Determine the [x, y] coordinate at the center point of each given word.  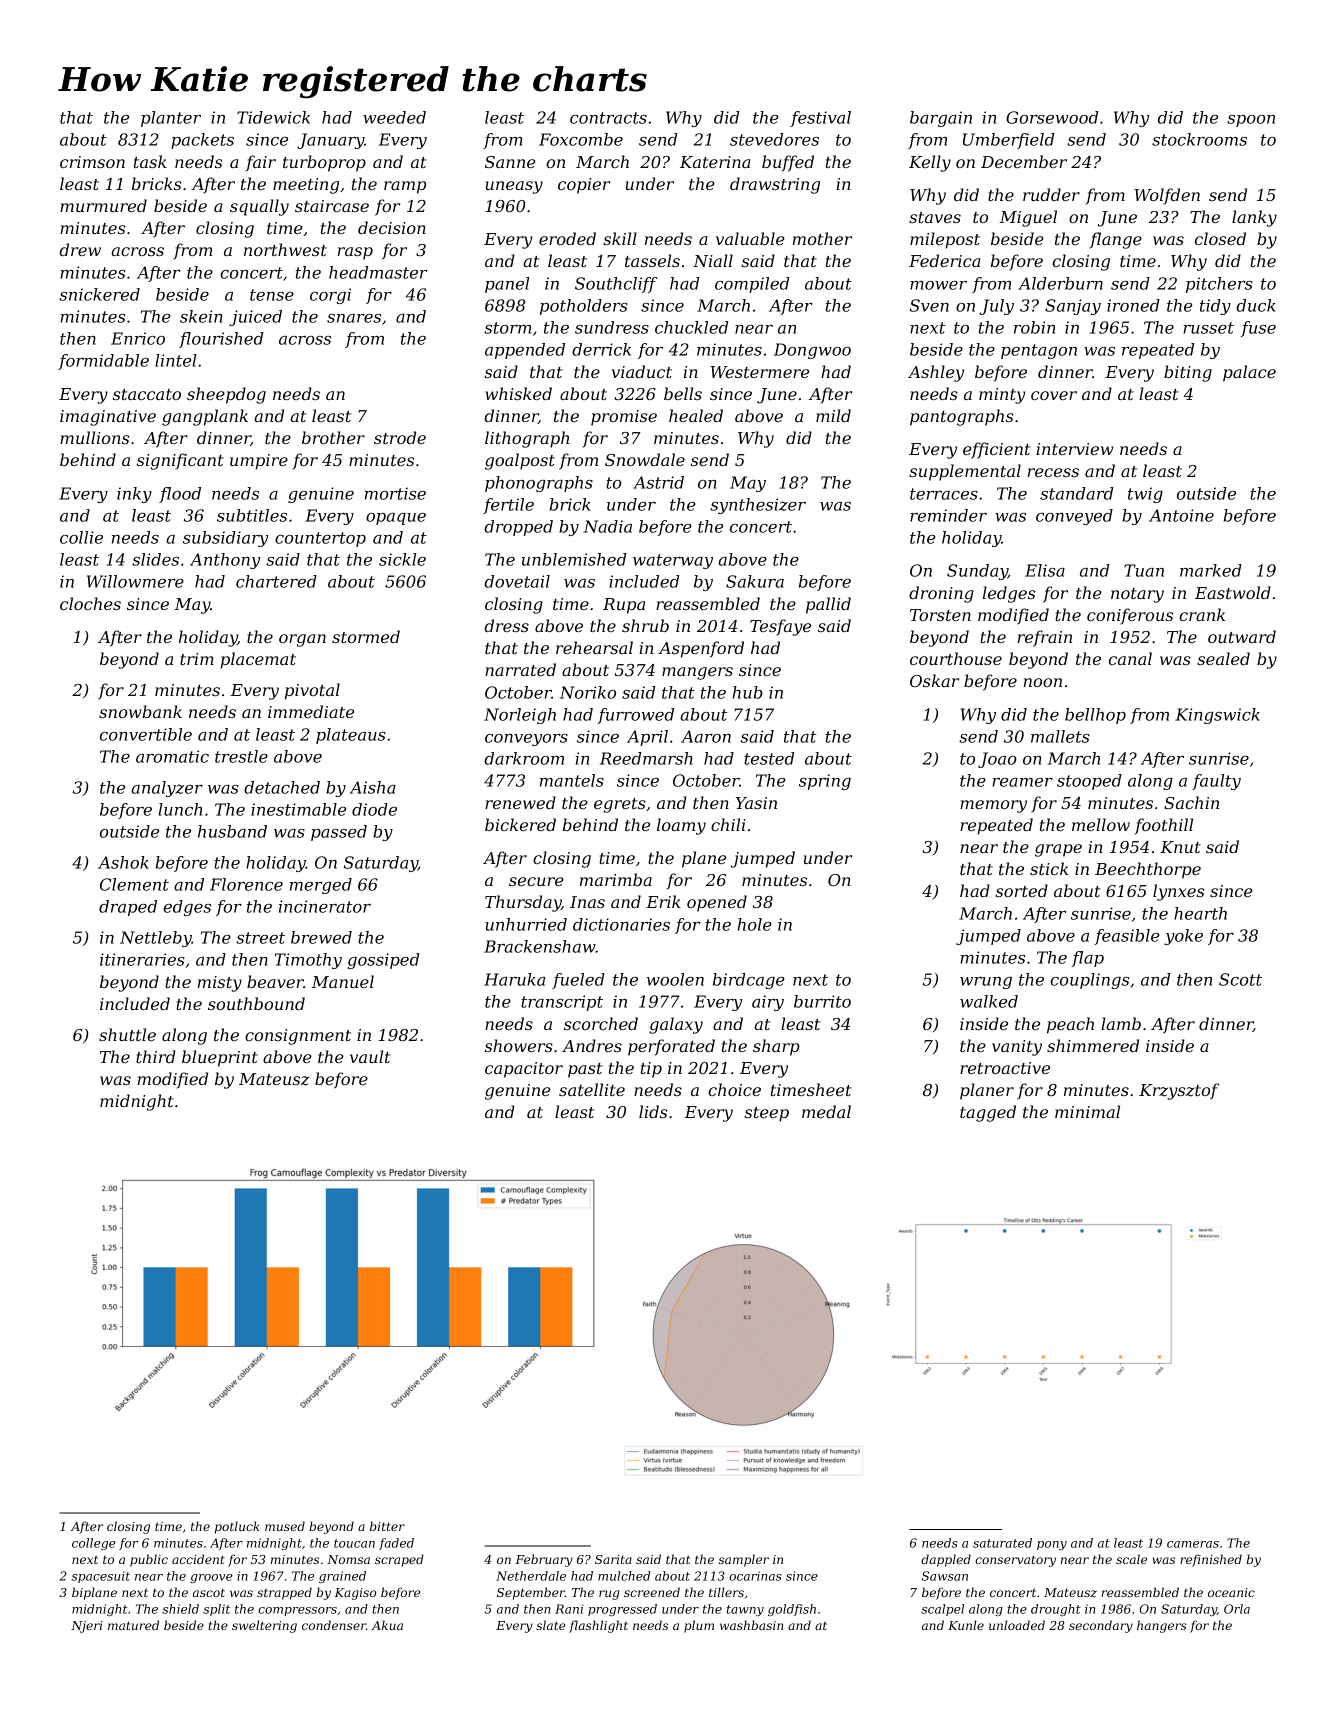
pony [1052, 1545]
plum [699, 1626]
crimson [92, 162]
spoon [1251, 121]
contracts [608, 118]
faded [396, 1544]
